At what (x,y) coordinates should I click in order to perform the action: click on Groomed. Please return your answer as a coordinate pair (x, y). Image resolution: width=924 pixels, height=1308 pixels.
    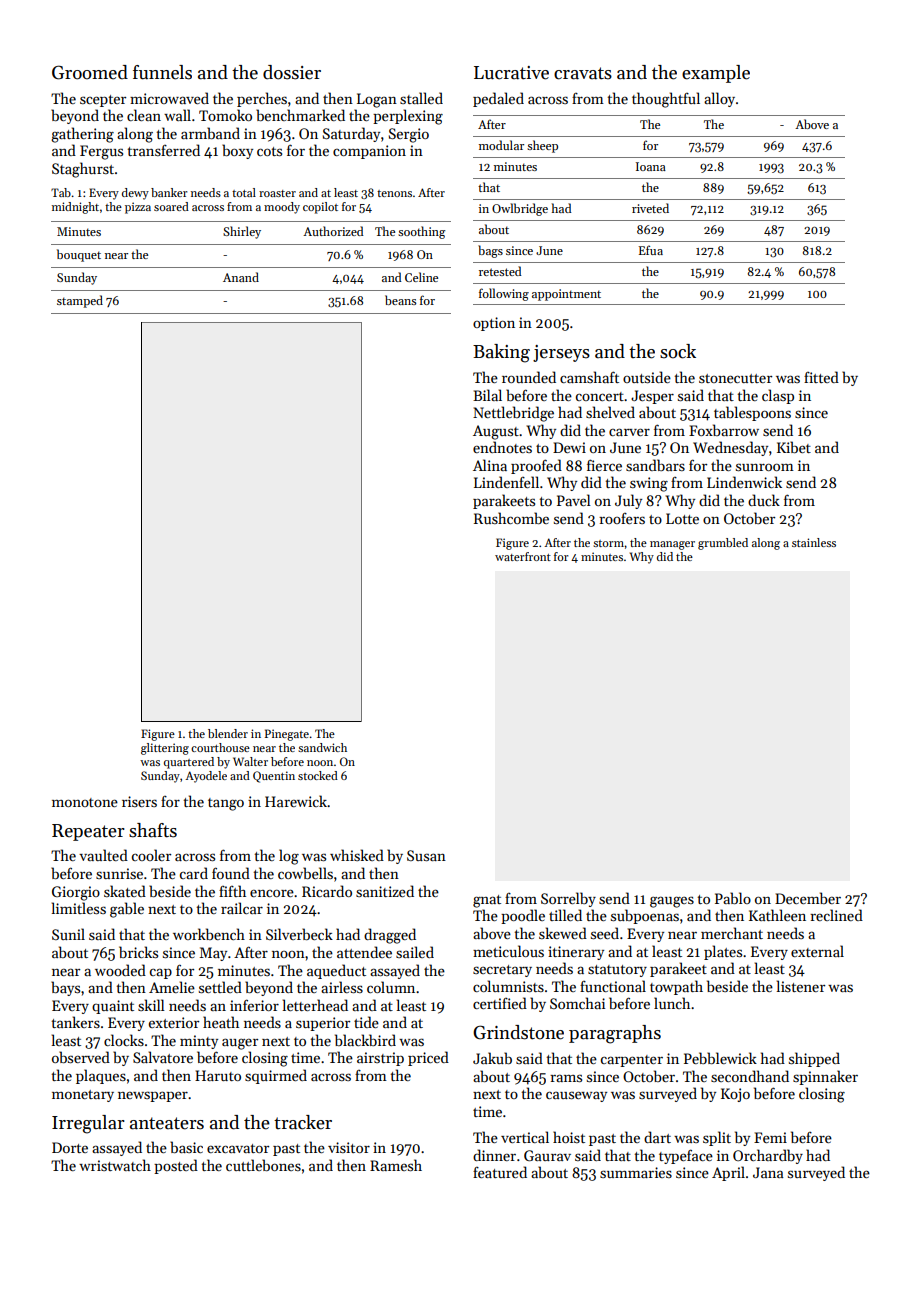
    Looking at the image, I should click on (90, 72).
